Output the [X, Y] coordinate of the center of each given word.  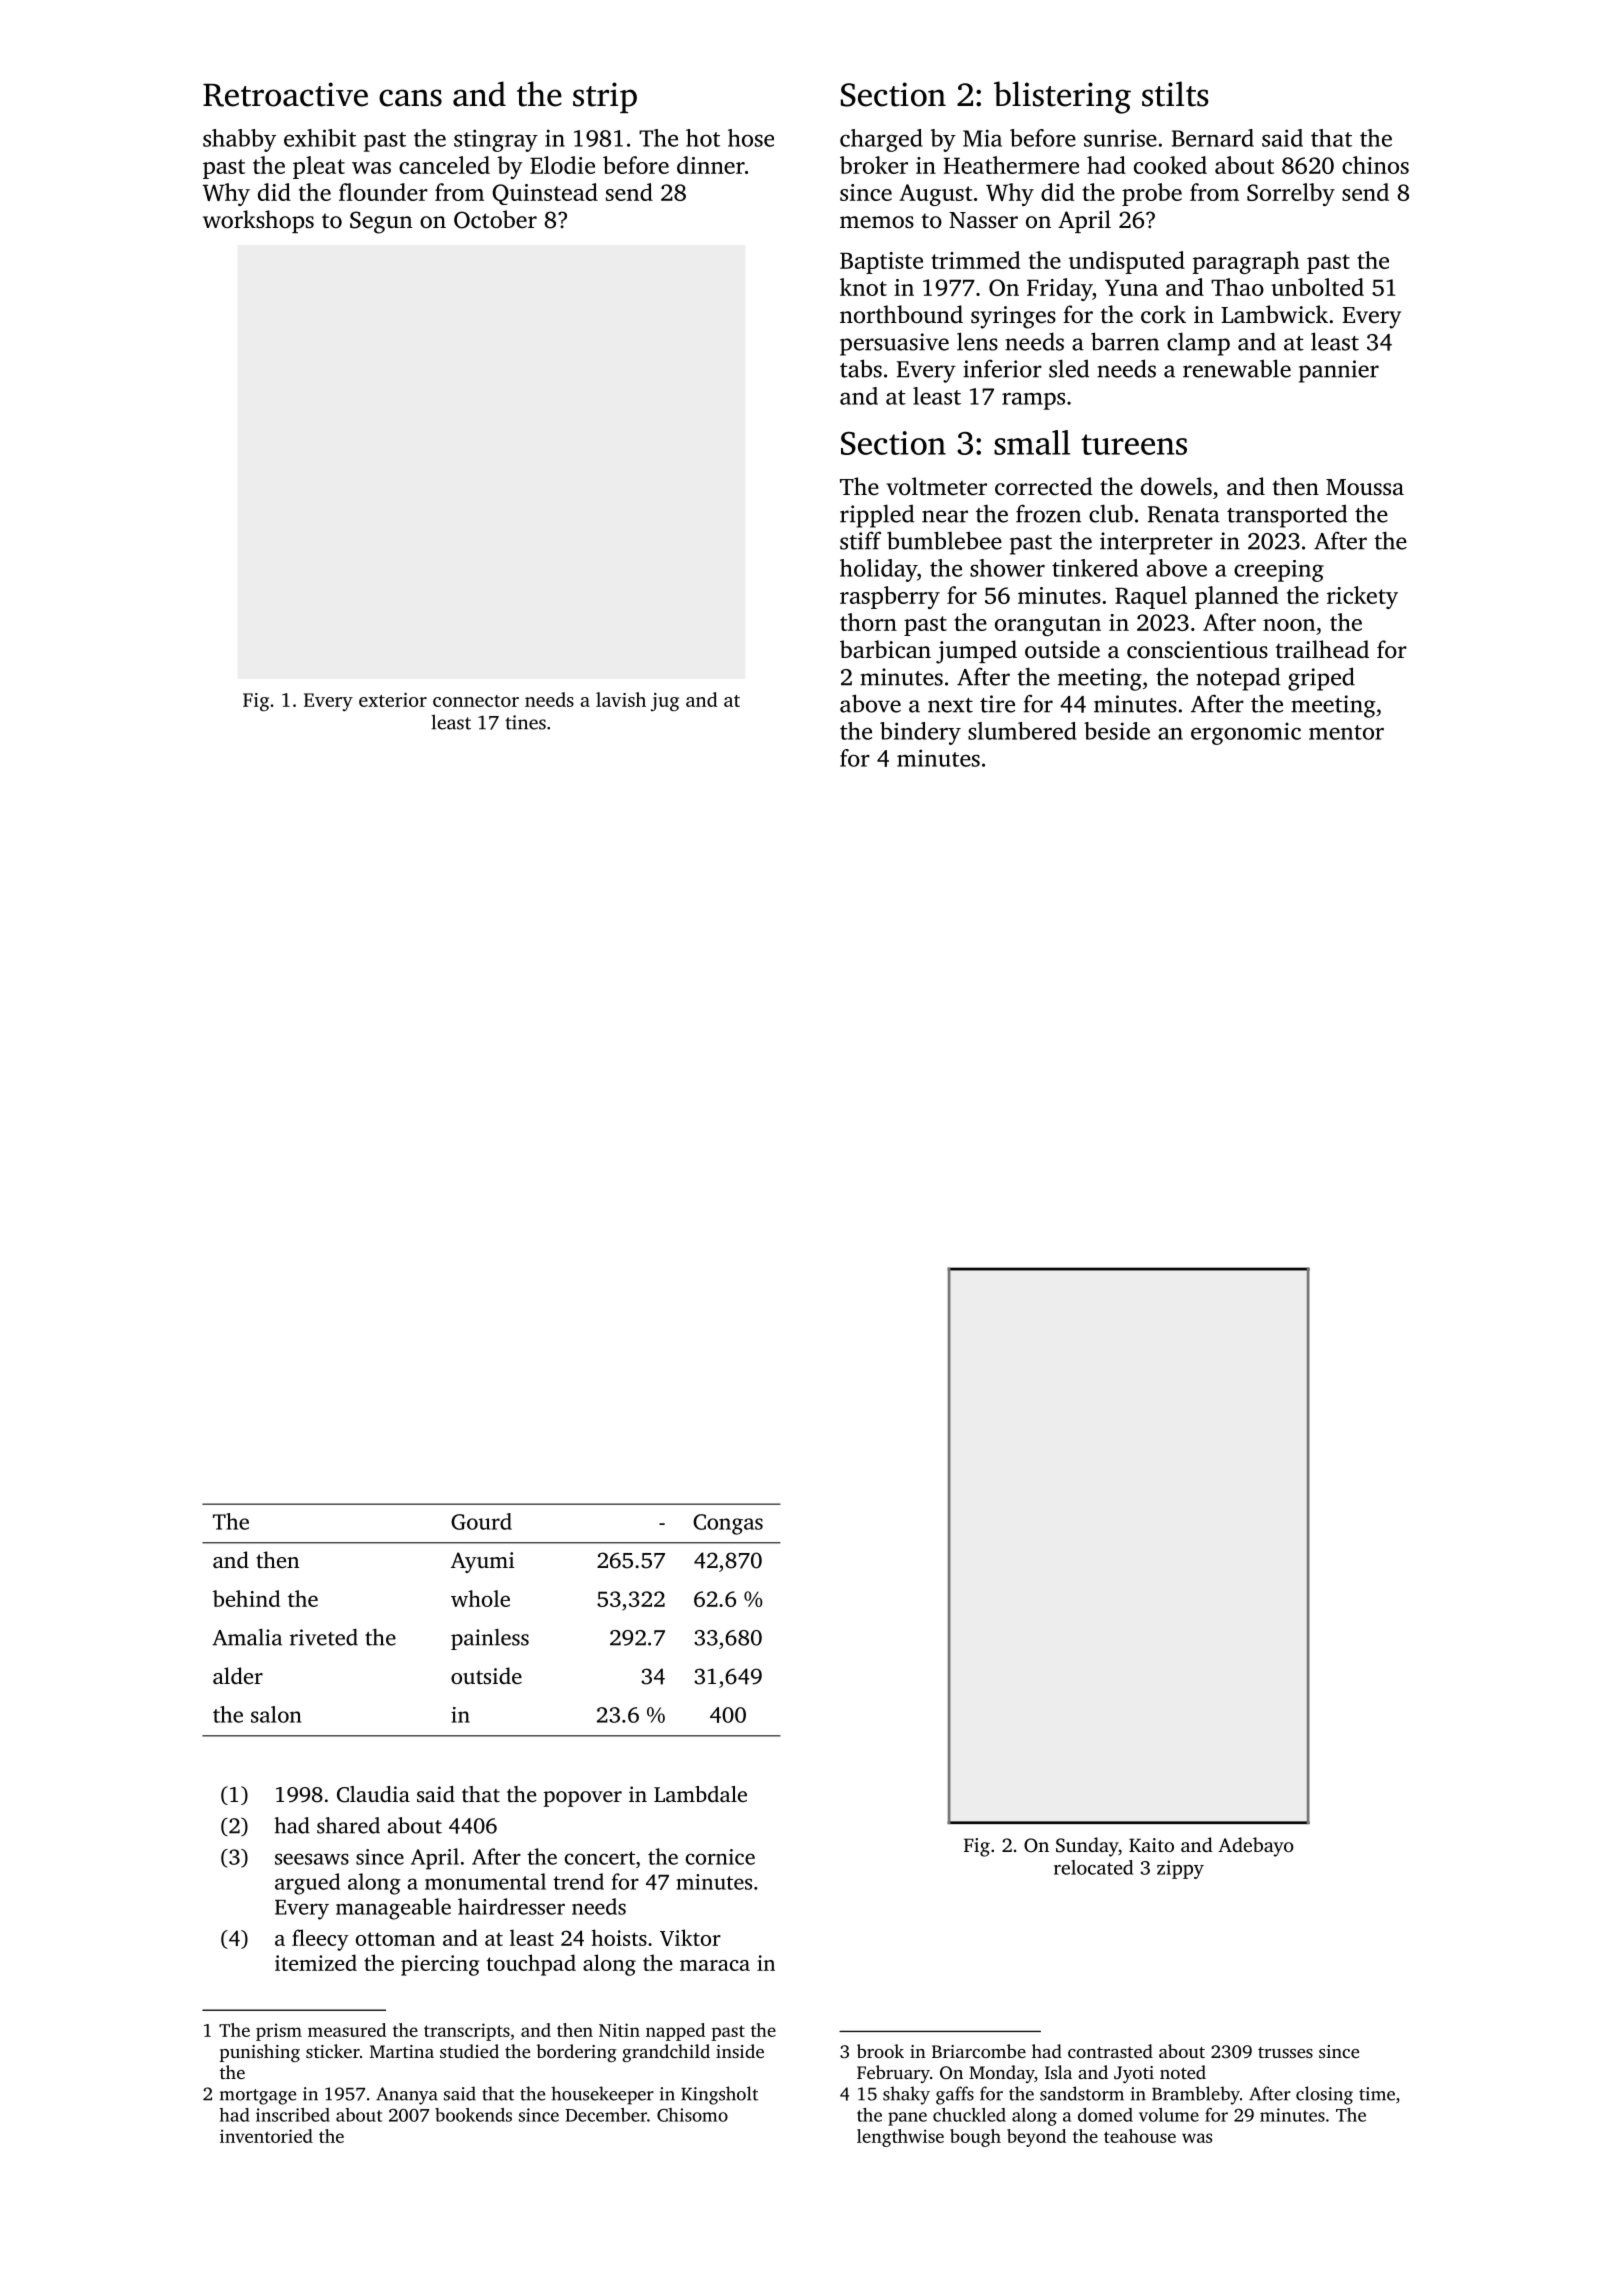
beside [1117, 731]
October [495, 219]
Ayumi [482, 1562]
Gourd [481, 1521]
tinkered [1095, 568]
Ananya [407, 2096]
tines [525, 722]
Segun [381, 222]
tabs [861, 368]
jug [665, 702]
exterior [393, 700]
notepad [1238, 679]
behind [246, 1598]
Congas [728, 1524]
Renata [1184, 514]
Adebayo [1256, 1847]
